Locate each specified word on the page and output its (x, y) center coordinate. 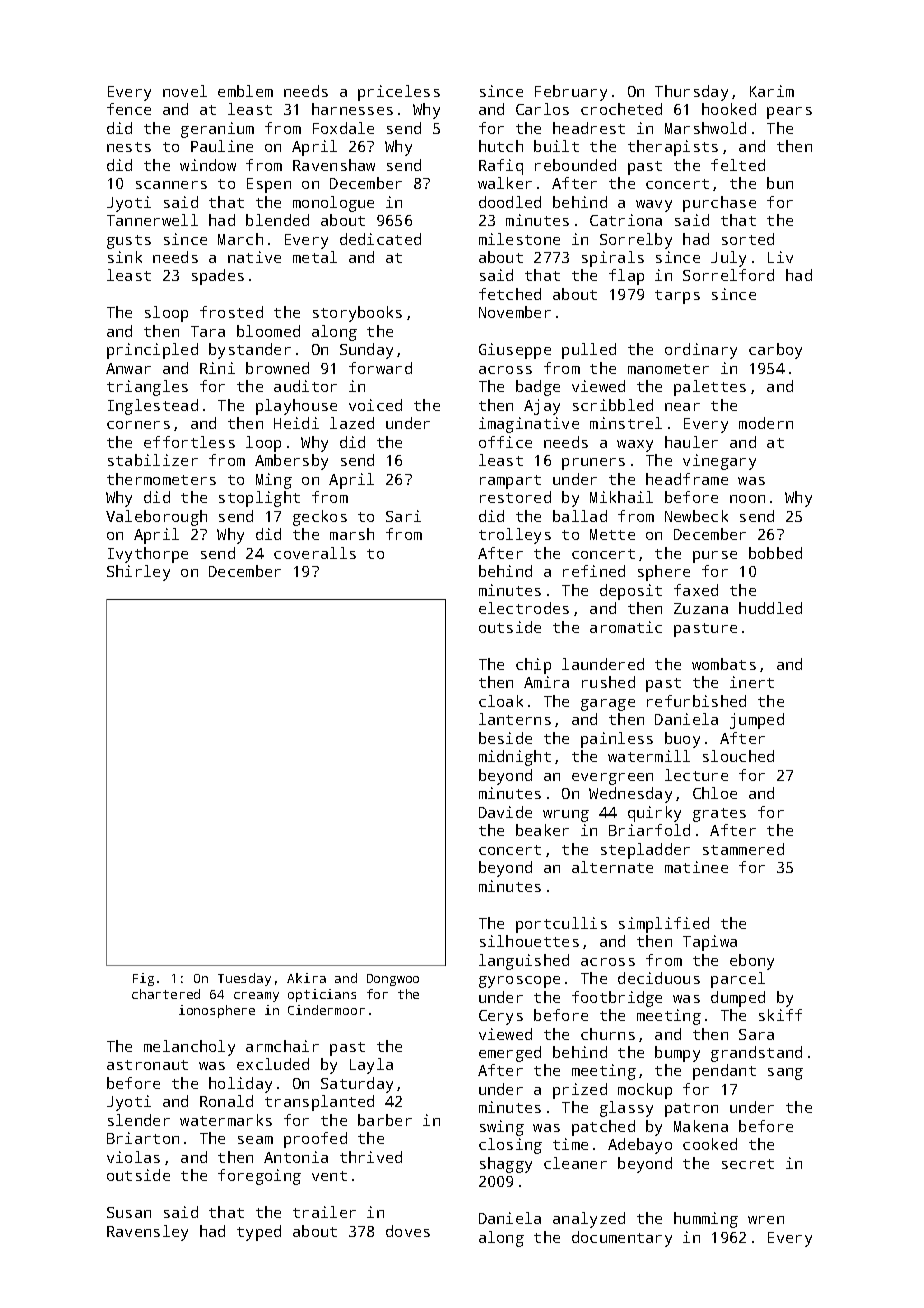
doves (408, 1231)
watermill (649, 756)
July (728, 259)
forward (380, 368)
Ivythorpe (148, 555)
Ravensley (147, 1233)
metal (315, 257)
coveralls (315, 553)
